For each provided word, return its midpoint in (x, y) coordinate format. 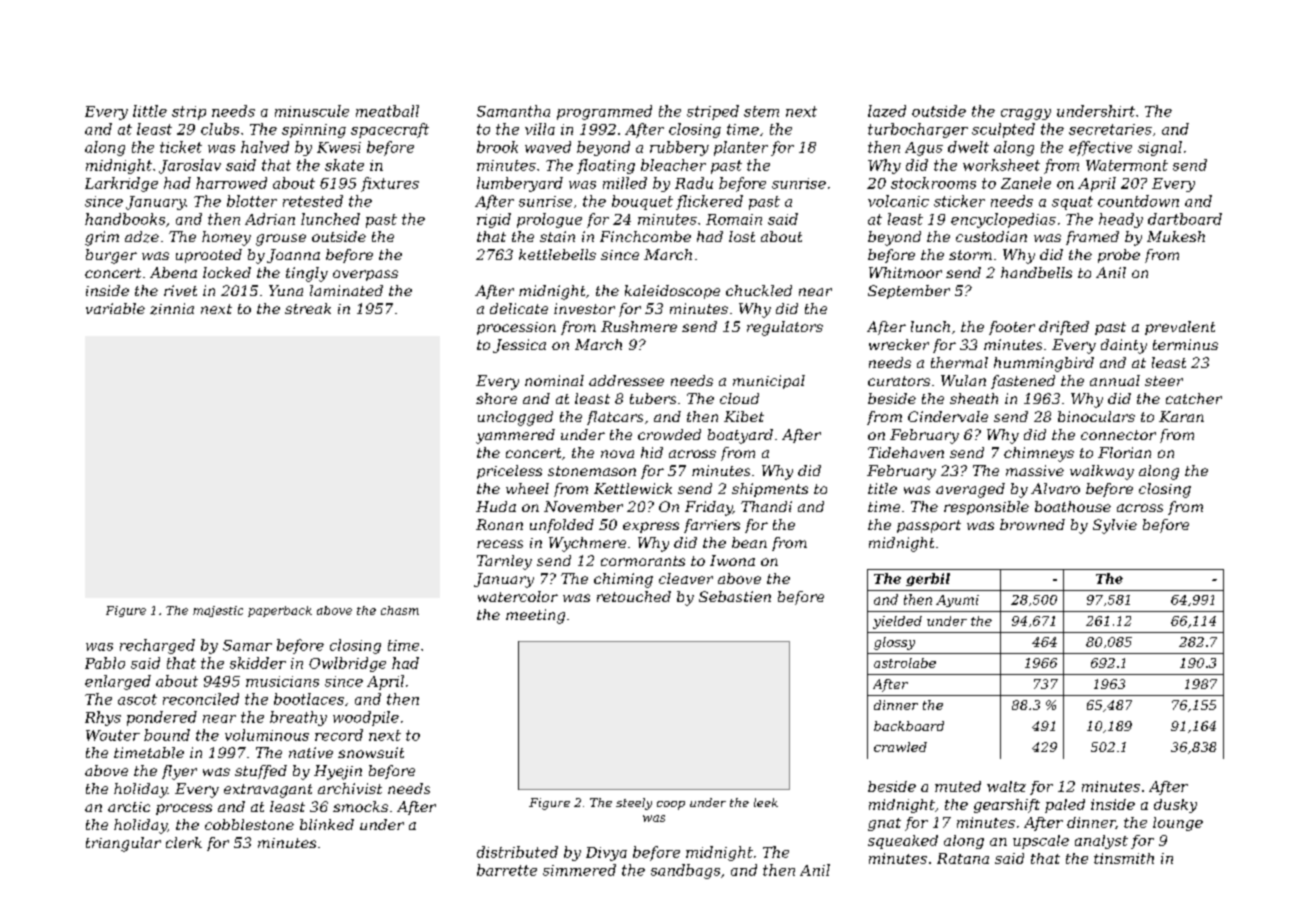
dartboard (1185, 219)
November (583, 506)
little (150, 111)
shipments (770, 490)
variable (115, 308)
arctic (129, 807)
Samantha (513, 111)
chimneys (1039, 454)
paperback (280, 611)
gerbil (928, 579)
